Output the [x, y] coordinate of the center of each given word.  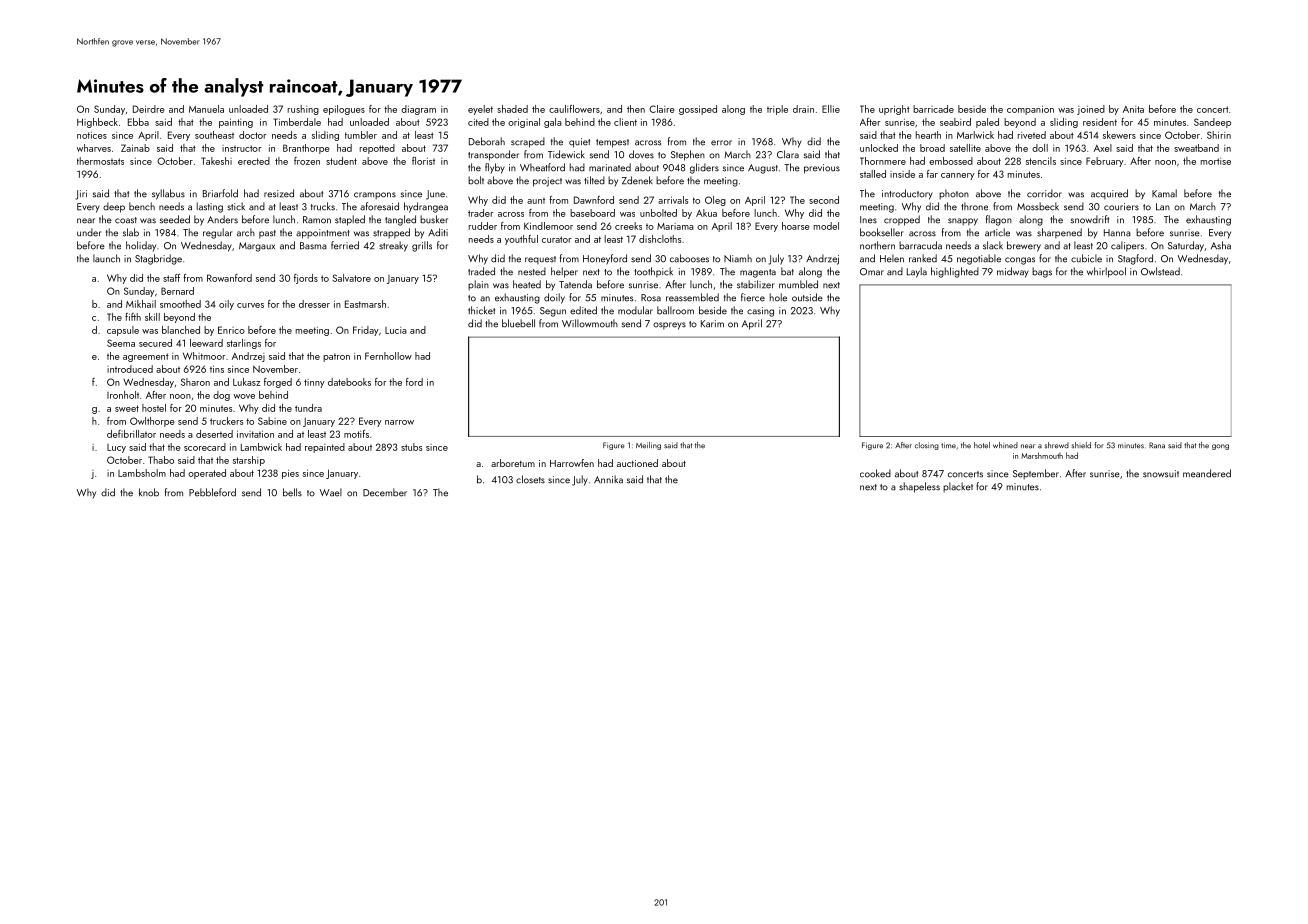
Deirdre [148, 109]
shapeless [919, 487]
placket [958, 487]
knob [149, 492]
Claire [661, 109]
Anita [1133, 109]
